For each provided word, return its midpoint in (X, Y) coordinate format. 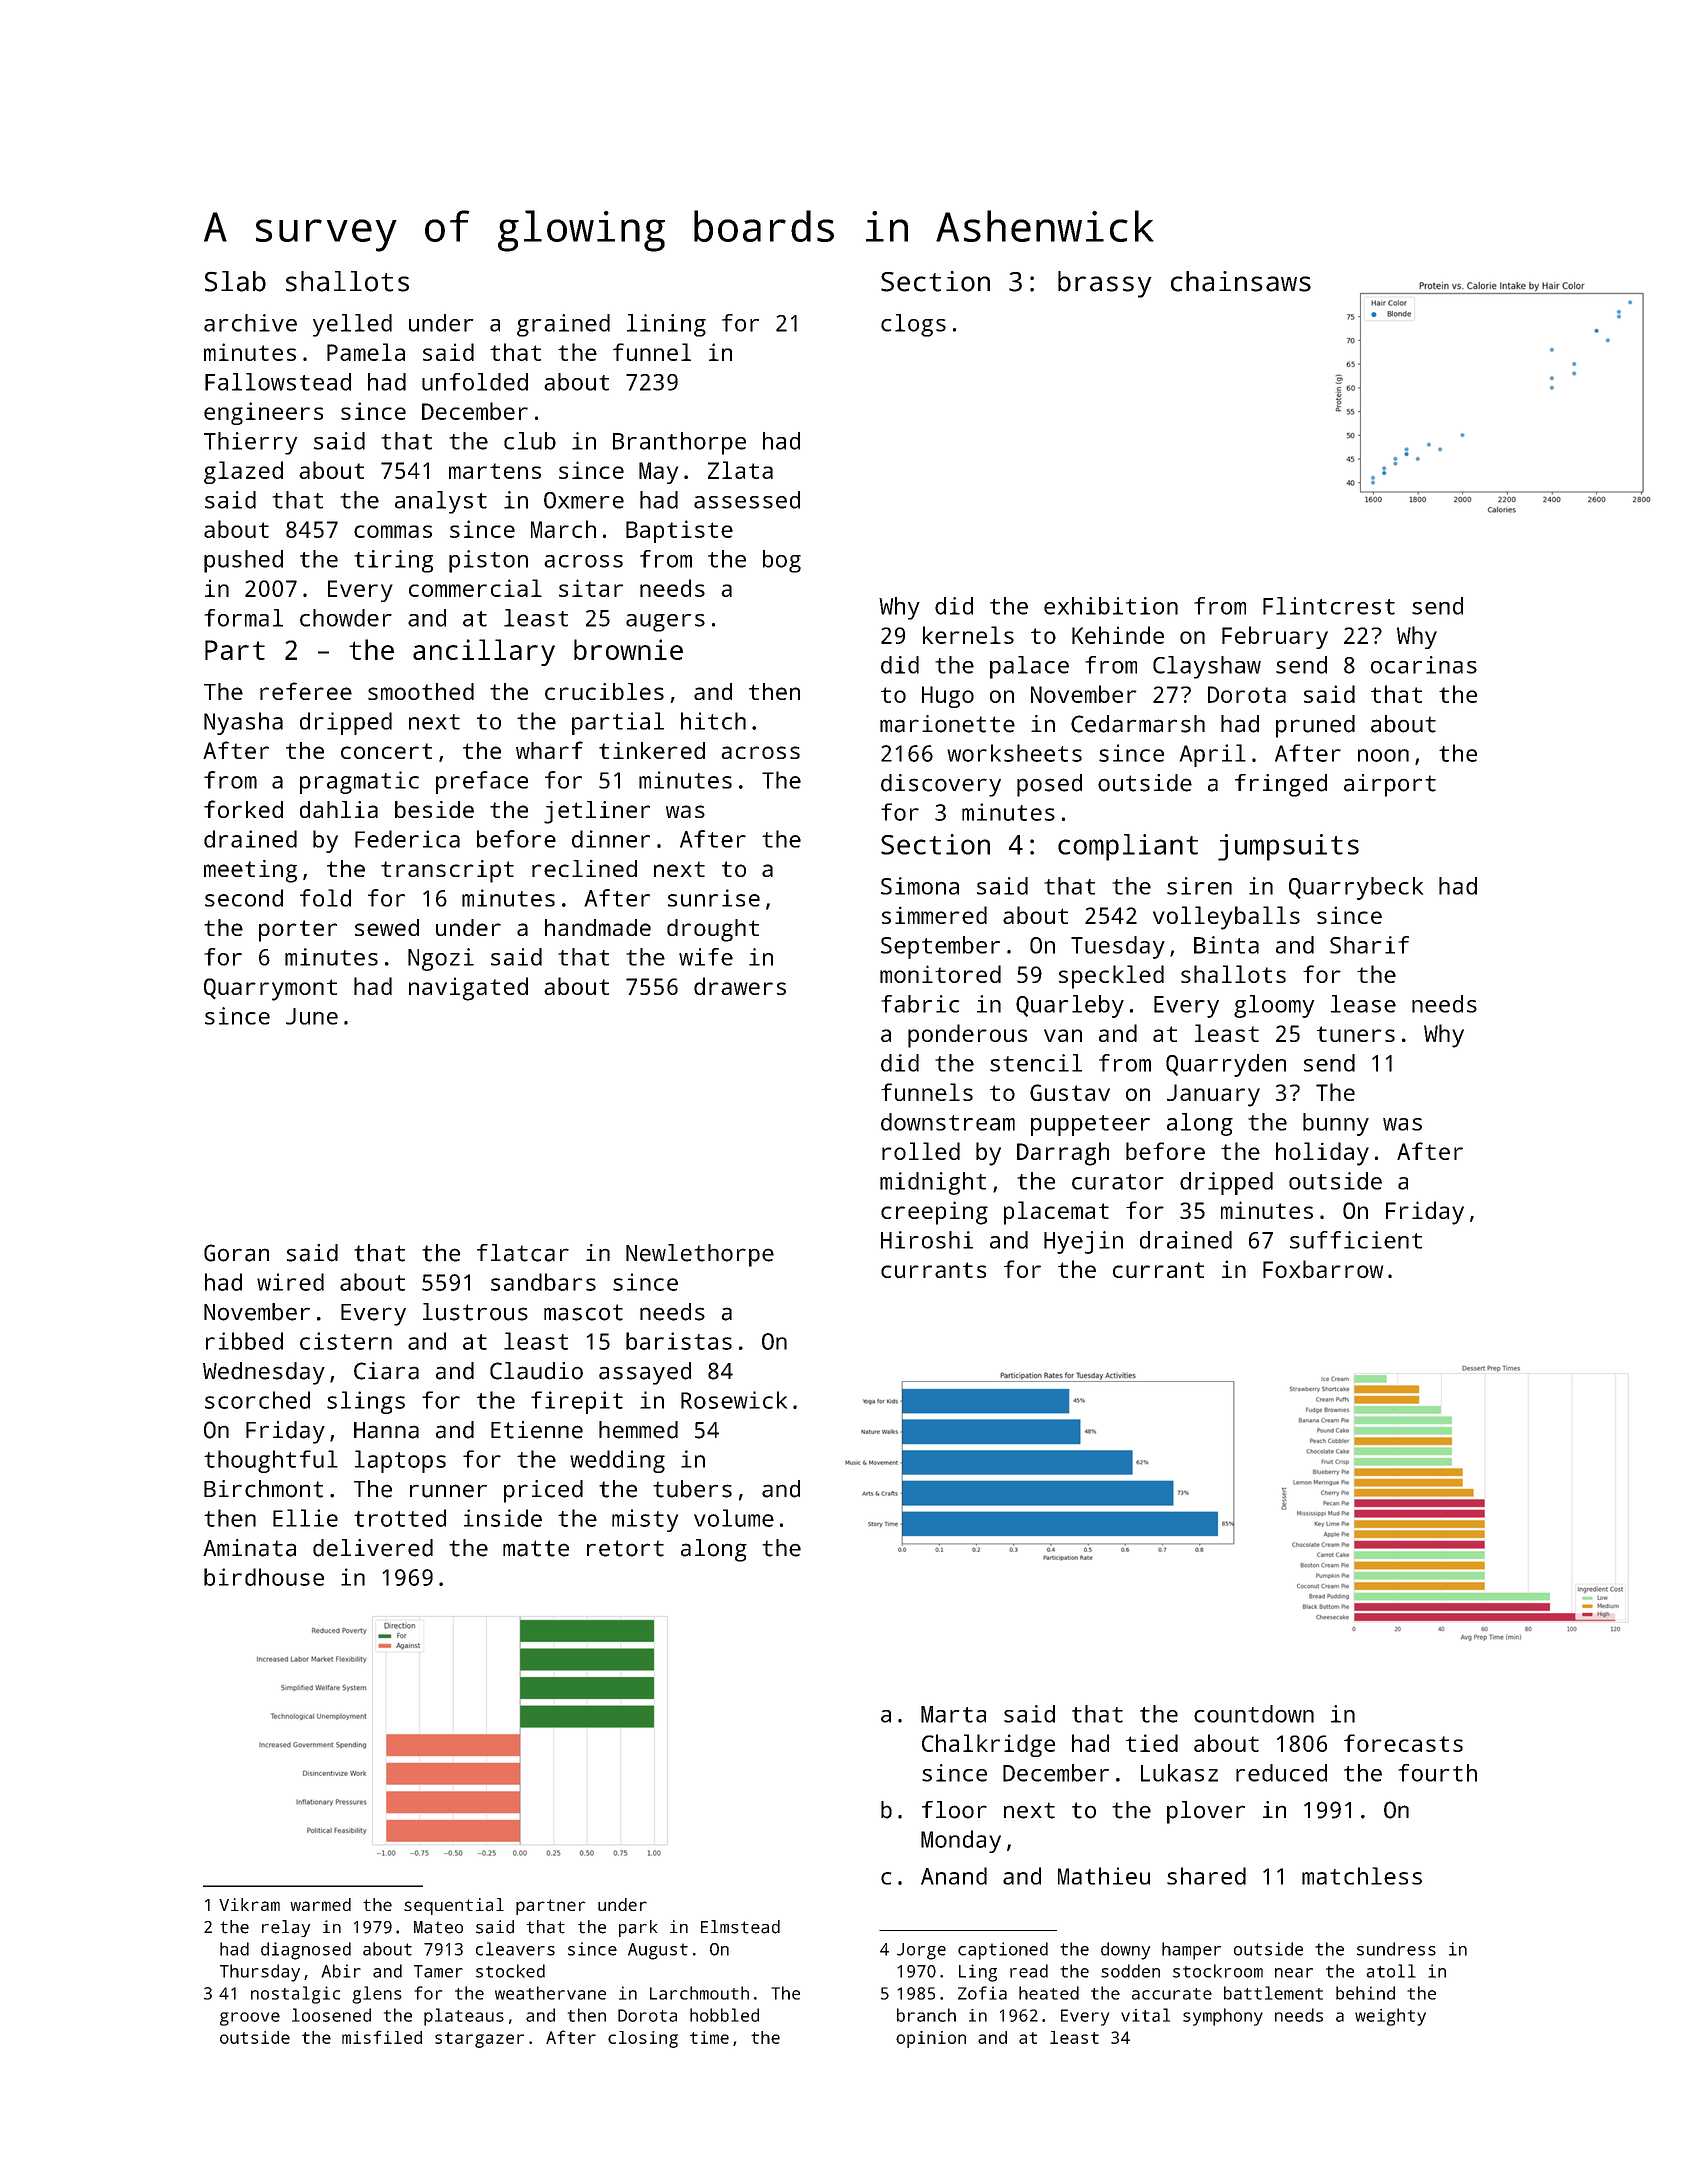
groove (250, 2019)
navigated (468, 989)
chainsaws (1241, 281)
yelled (352, 325)
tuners (1356, 1034)
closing (643, 2039)
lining (666, 325)
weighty (1390, 2017)
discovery (941, 785)
